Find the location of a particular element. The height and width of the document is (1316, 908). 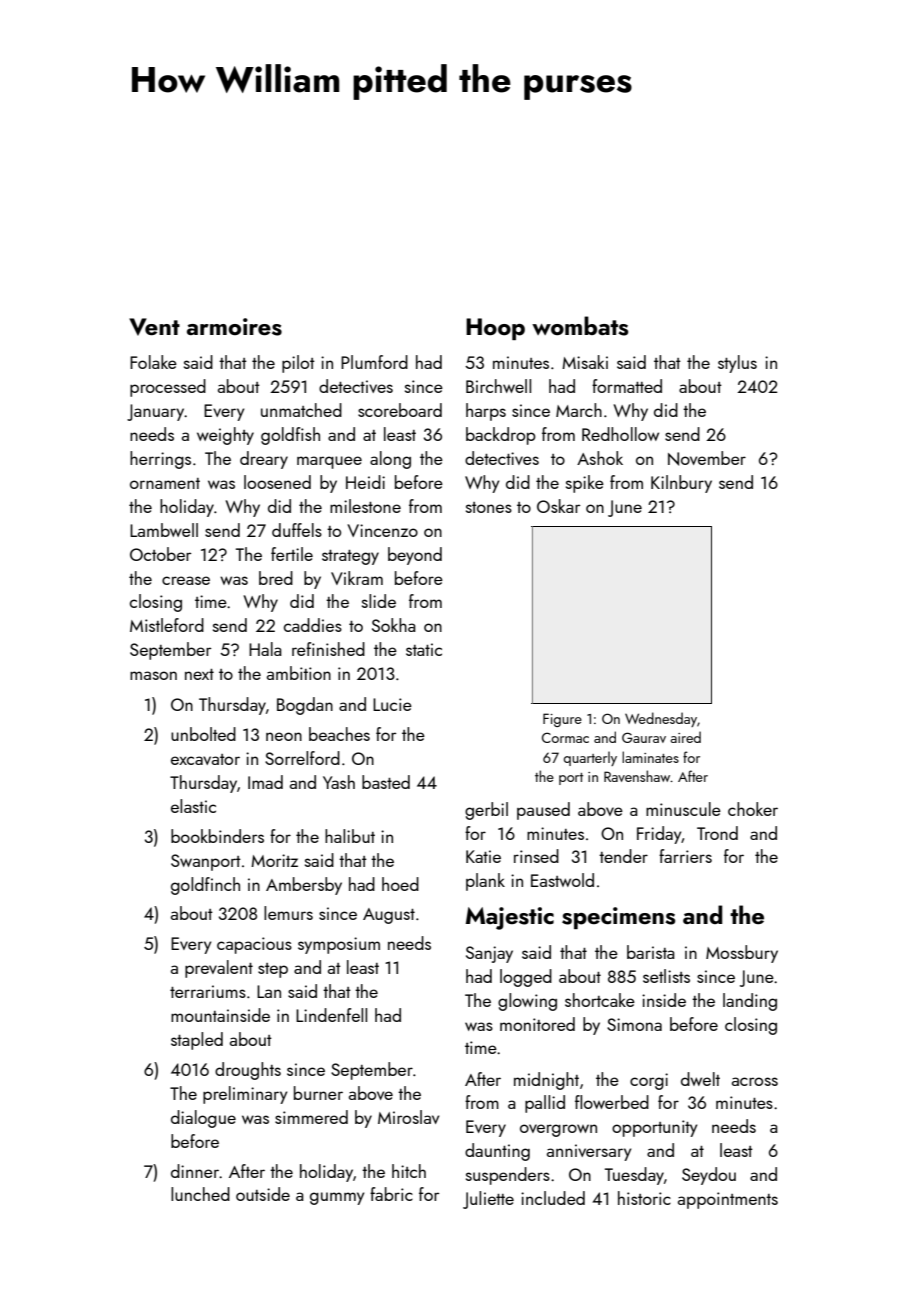

backdrop is located at coordinates (501, 436).
